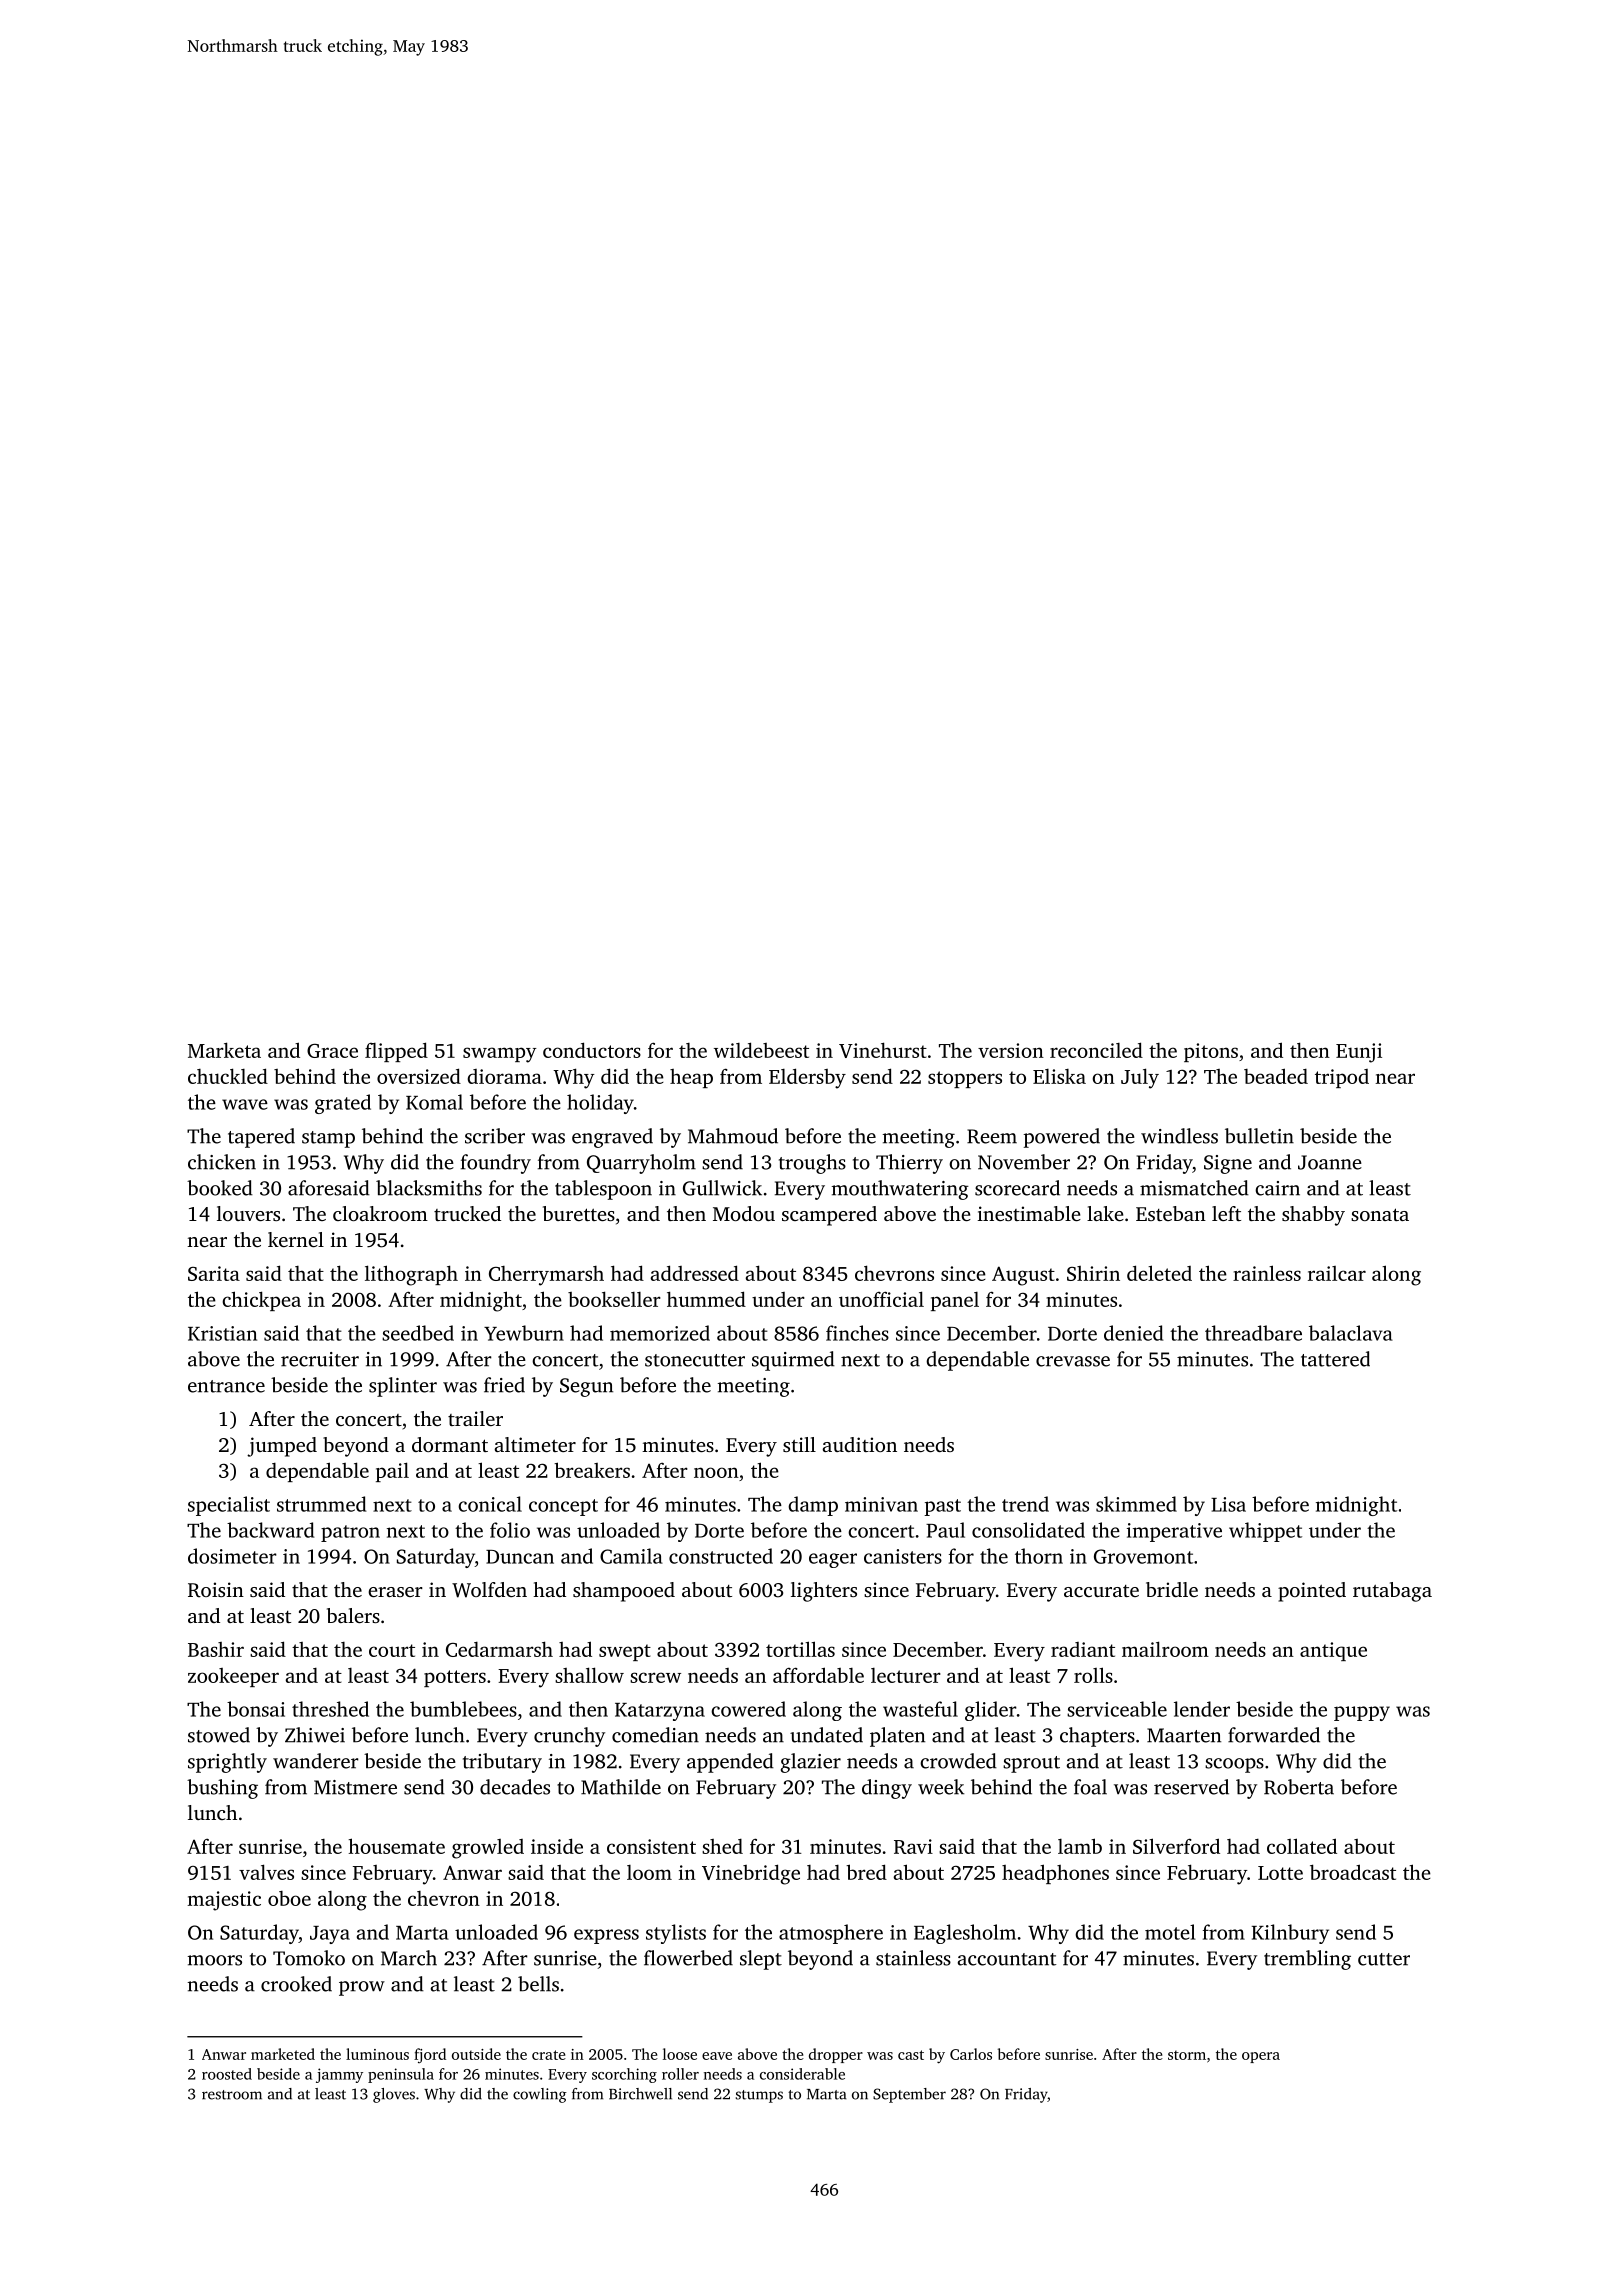 This screenshot has height=2292, width=1620. What do you see at coordinates (270, 1530) in the screenshot?
I see `backward` at bounding box center [270, 1530].
